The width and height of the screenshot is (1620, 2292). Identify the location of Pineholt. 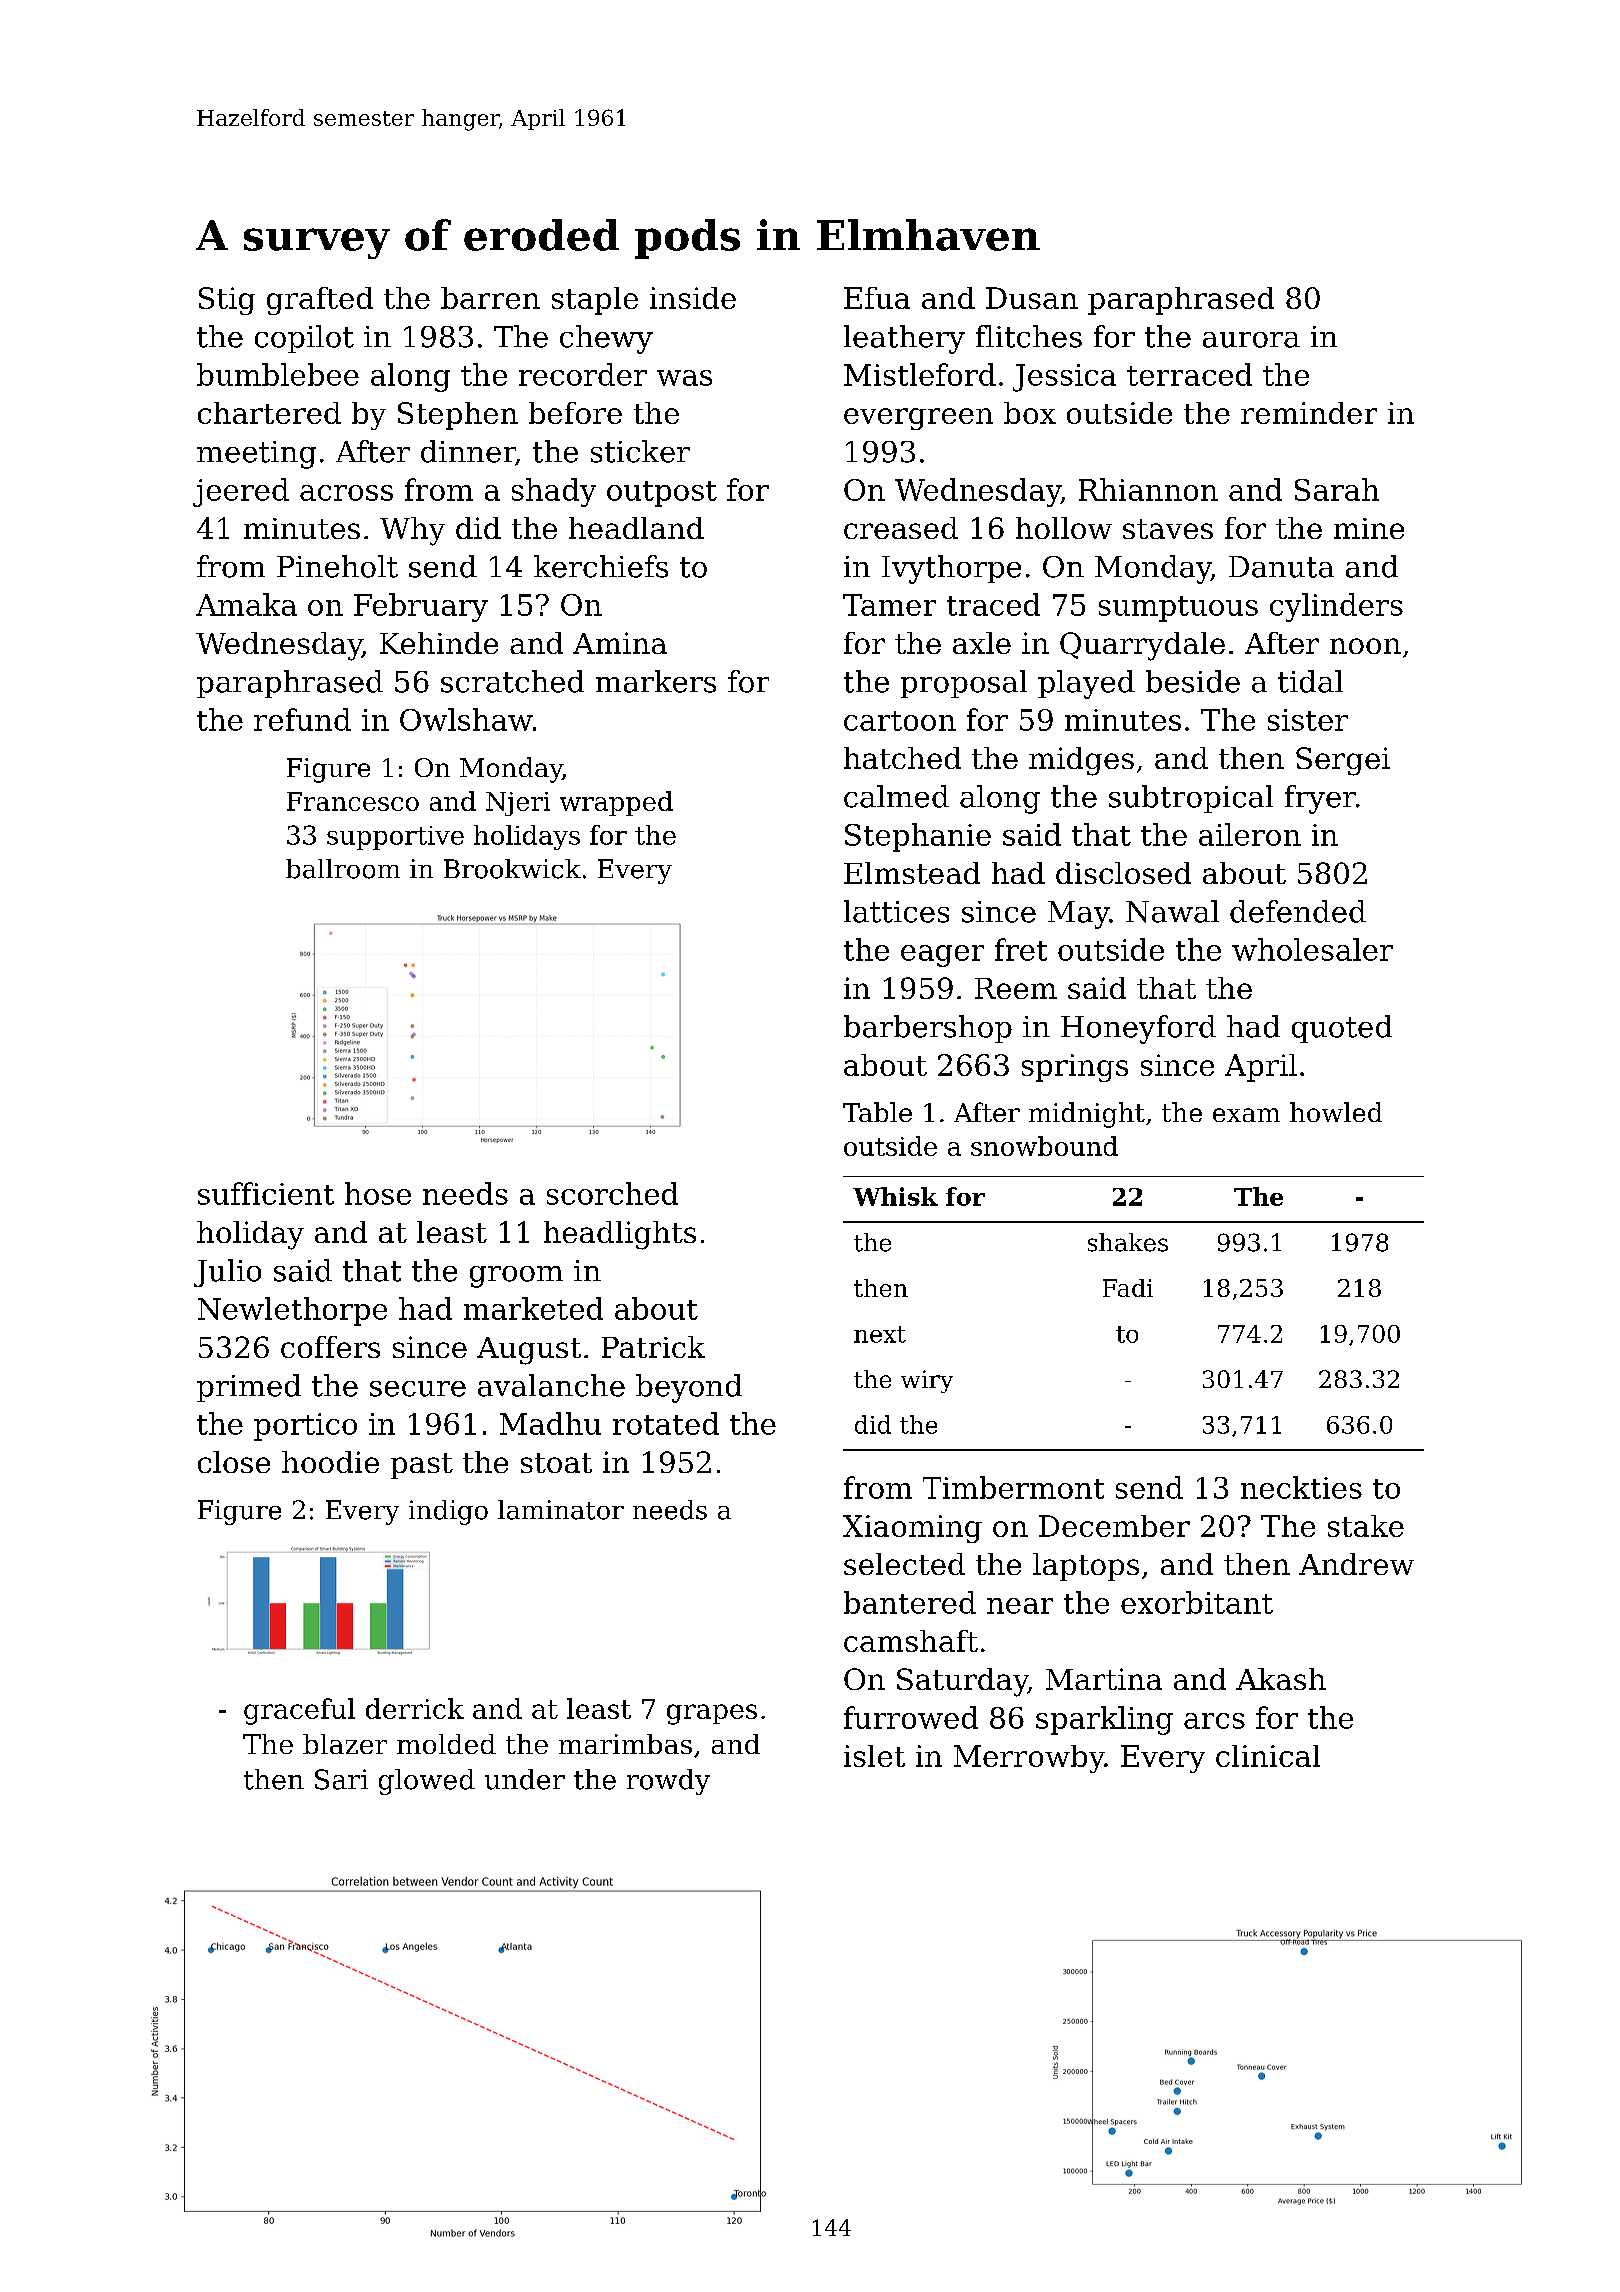
(337, 566).
